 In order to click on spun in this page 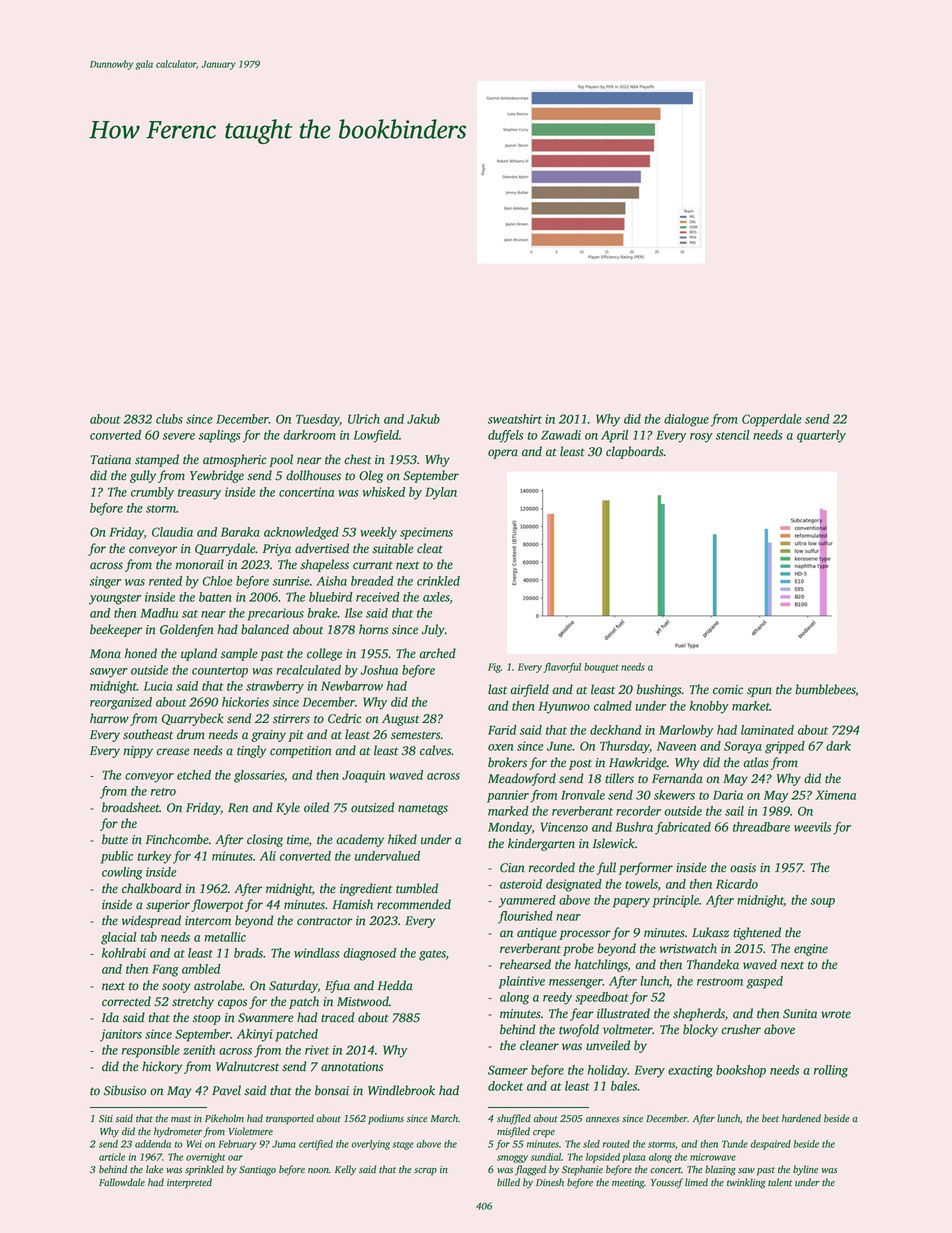, I will do `click(759, 692)`.
